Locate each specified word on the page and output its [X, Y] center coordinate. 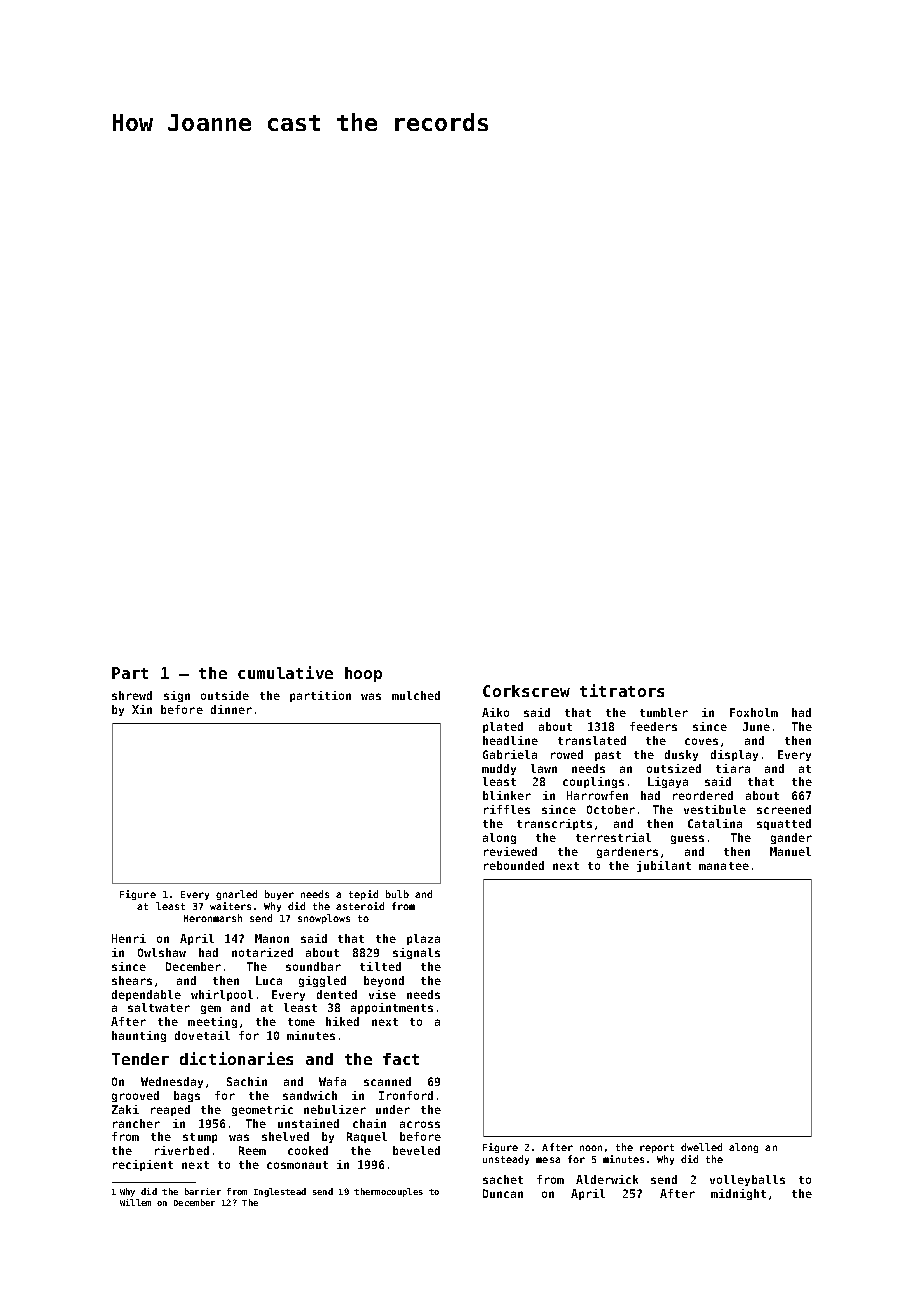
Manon [272, 938]
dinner [231, 709]
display [734, 755]
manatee [724, 866]
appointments [392, 1008]
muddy [499, 769]
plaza [423, 939]
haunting [139, 1036]
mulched [416, 695]
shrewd [132, 695]
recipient [143, 1165]
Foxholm [754, 712]
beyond [384, 981]
